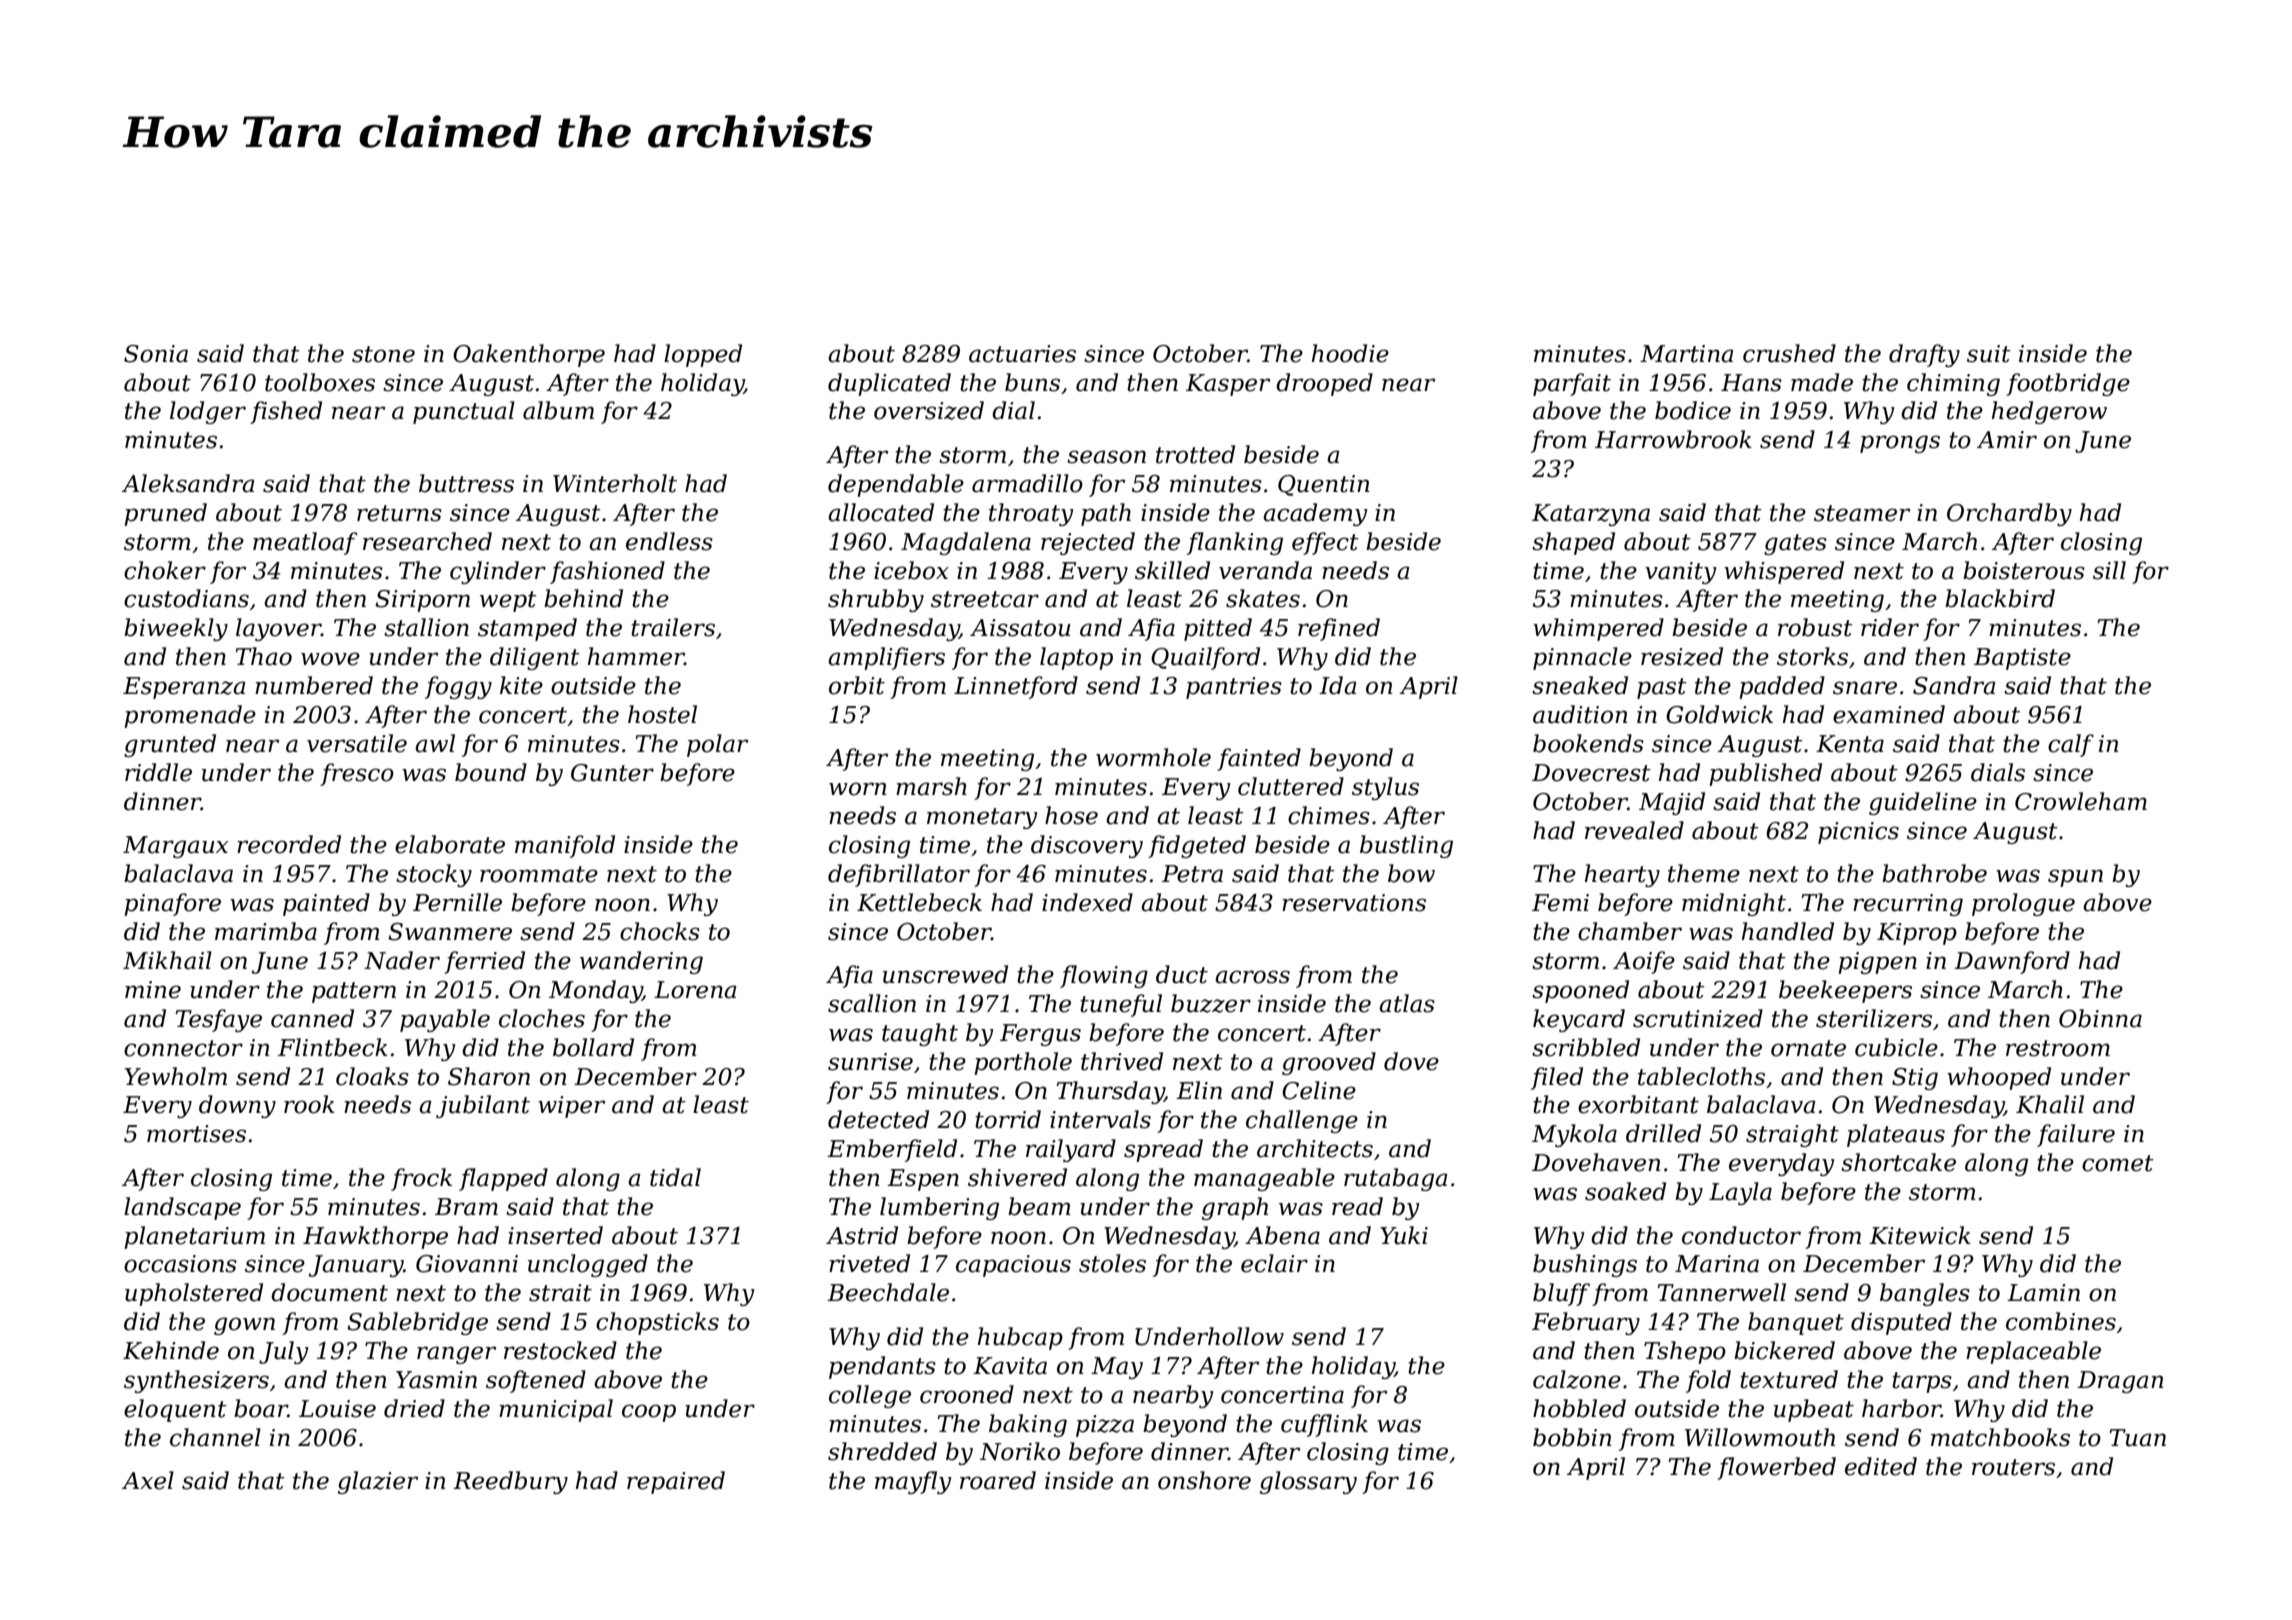 The height and width of the screenshot is (1620, 2292). Describe the element at coordinates (920, 1034) in the screenshot. I see `taught` at that location.
